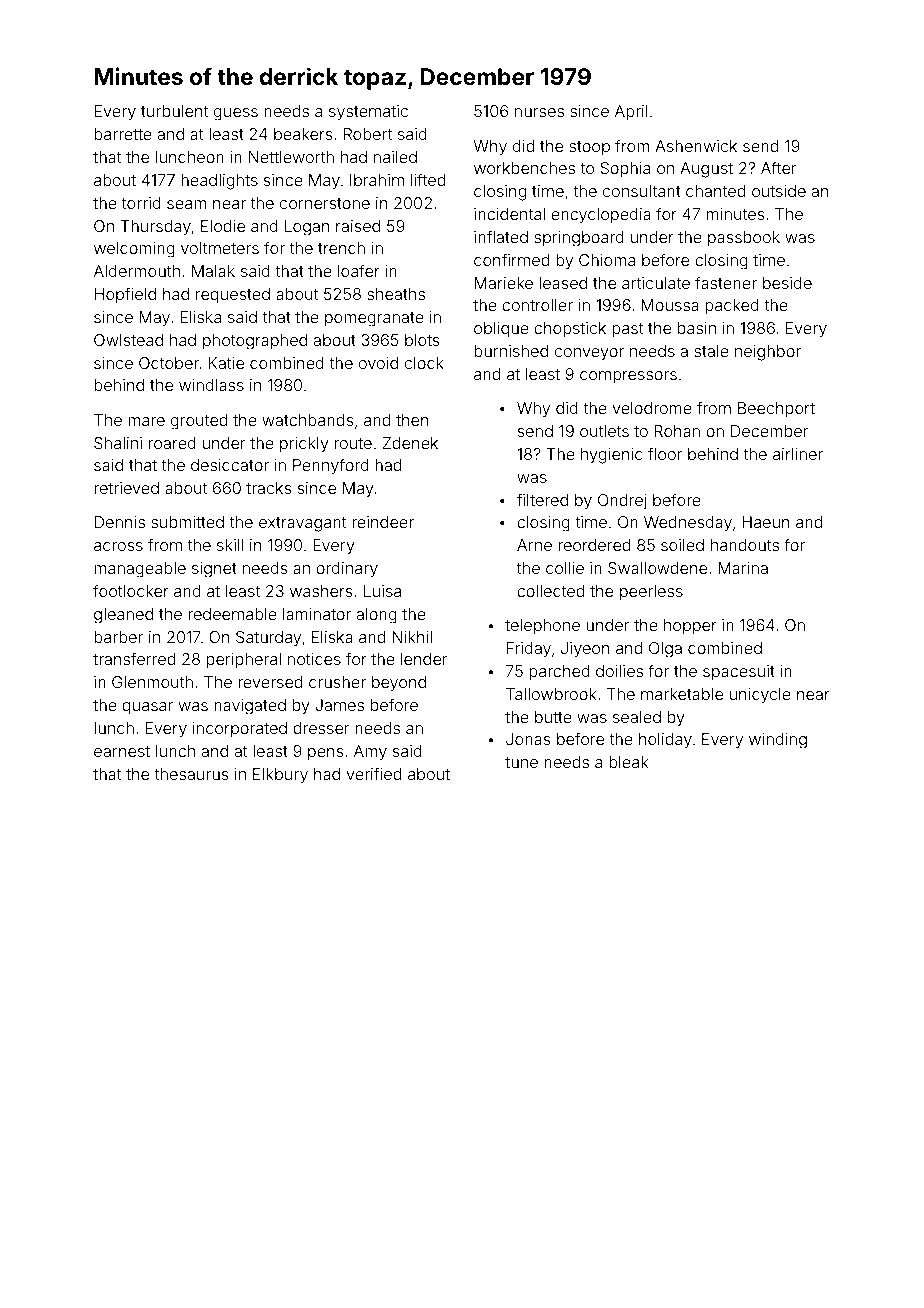  I want to click on After, so click(778, 167).
